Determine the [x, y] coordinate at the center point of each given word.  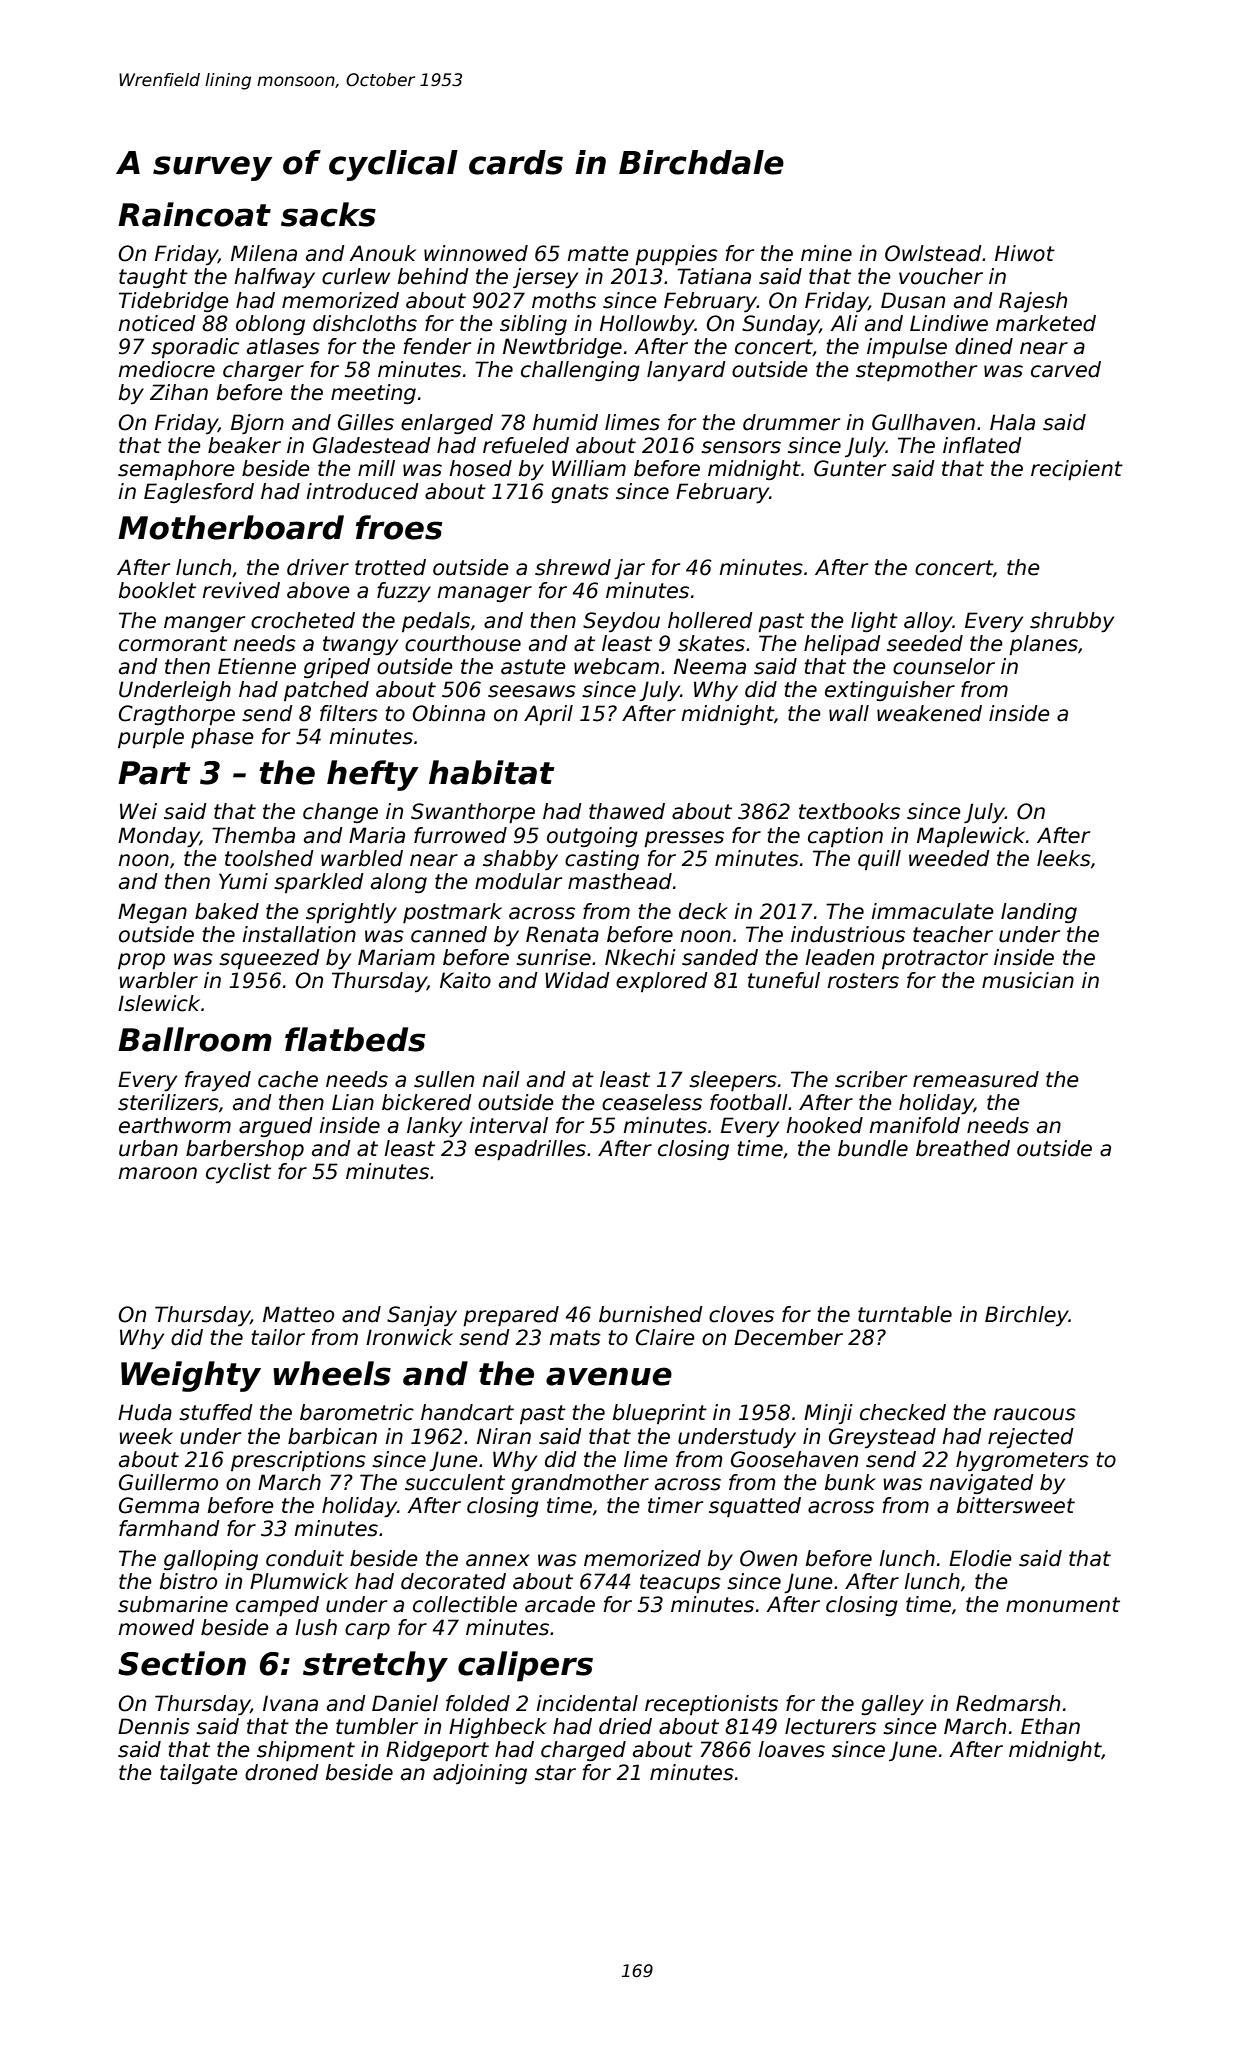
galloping [211, 1560]
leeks [1064, 858]
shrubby [1072, 622]
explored [662, 982]
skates [711, 643]
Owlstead [933, 253]
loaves [791, 1749]
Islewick [159, 1003]
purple [151, 738]
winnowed [476, 253]
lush [316, 1627]
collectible [465, 1604]
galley [893, 1705]
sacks [328, 214]
